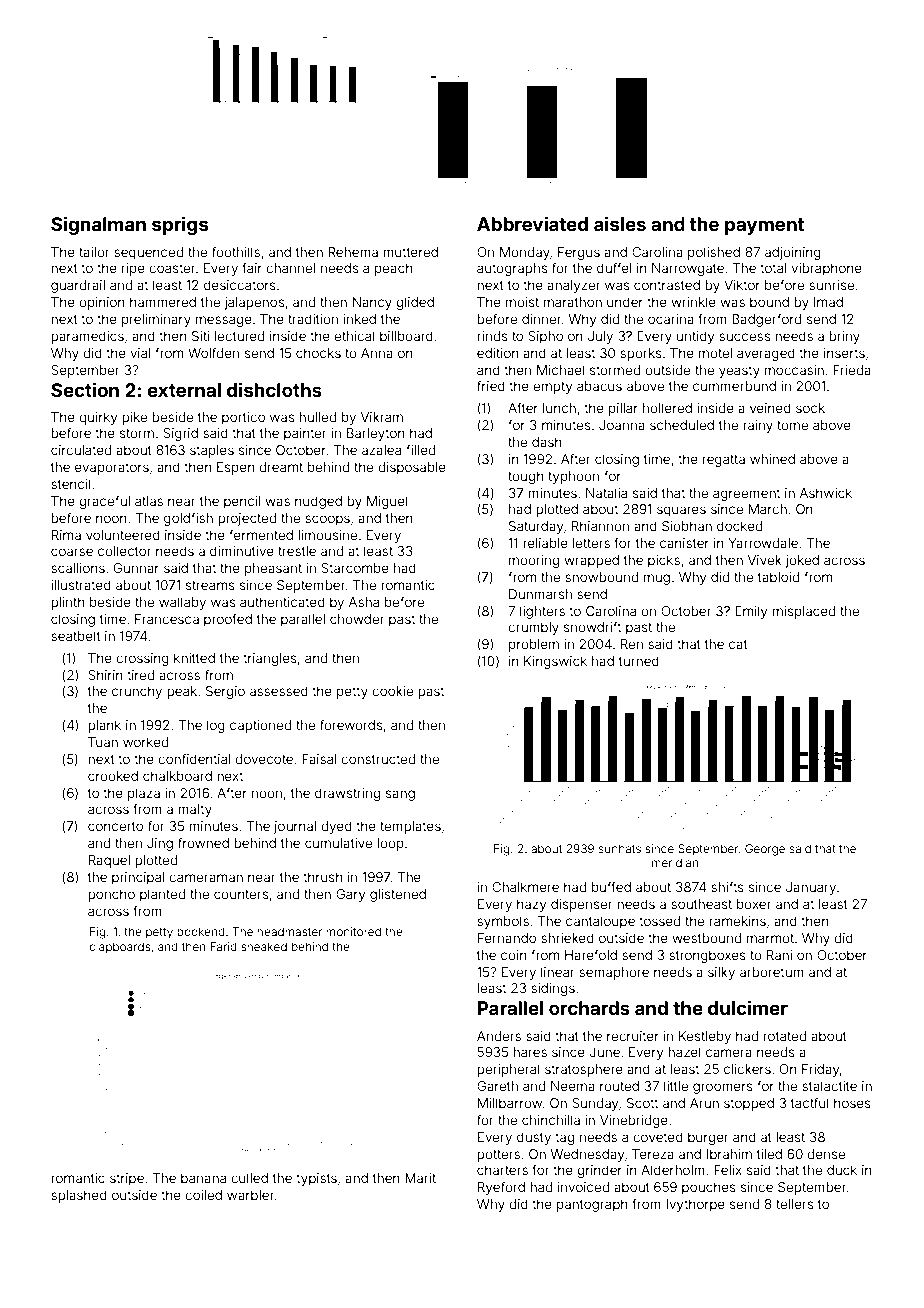  Describe the element at coordinates (765, 850) in the image. I see `George` at that location.
